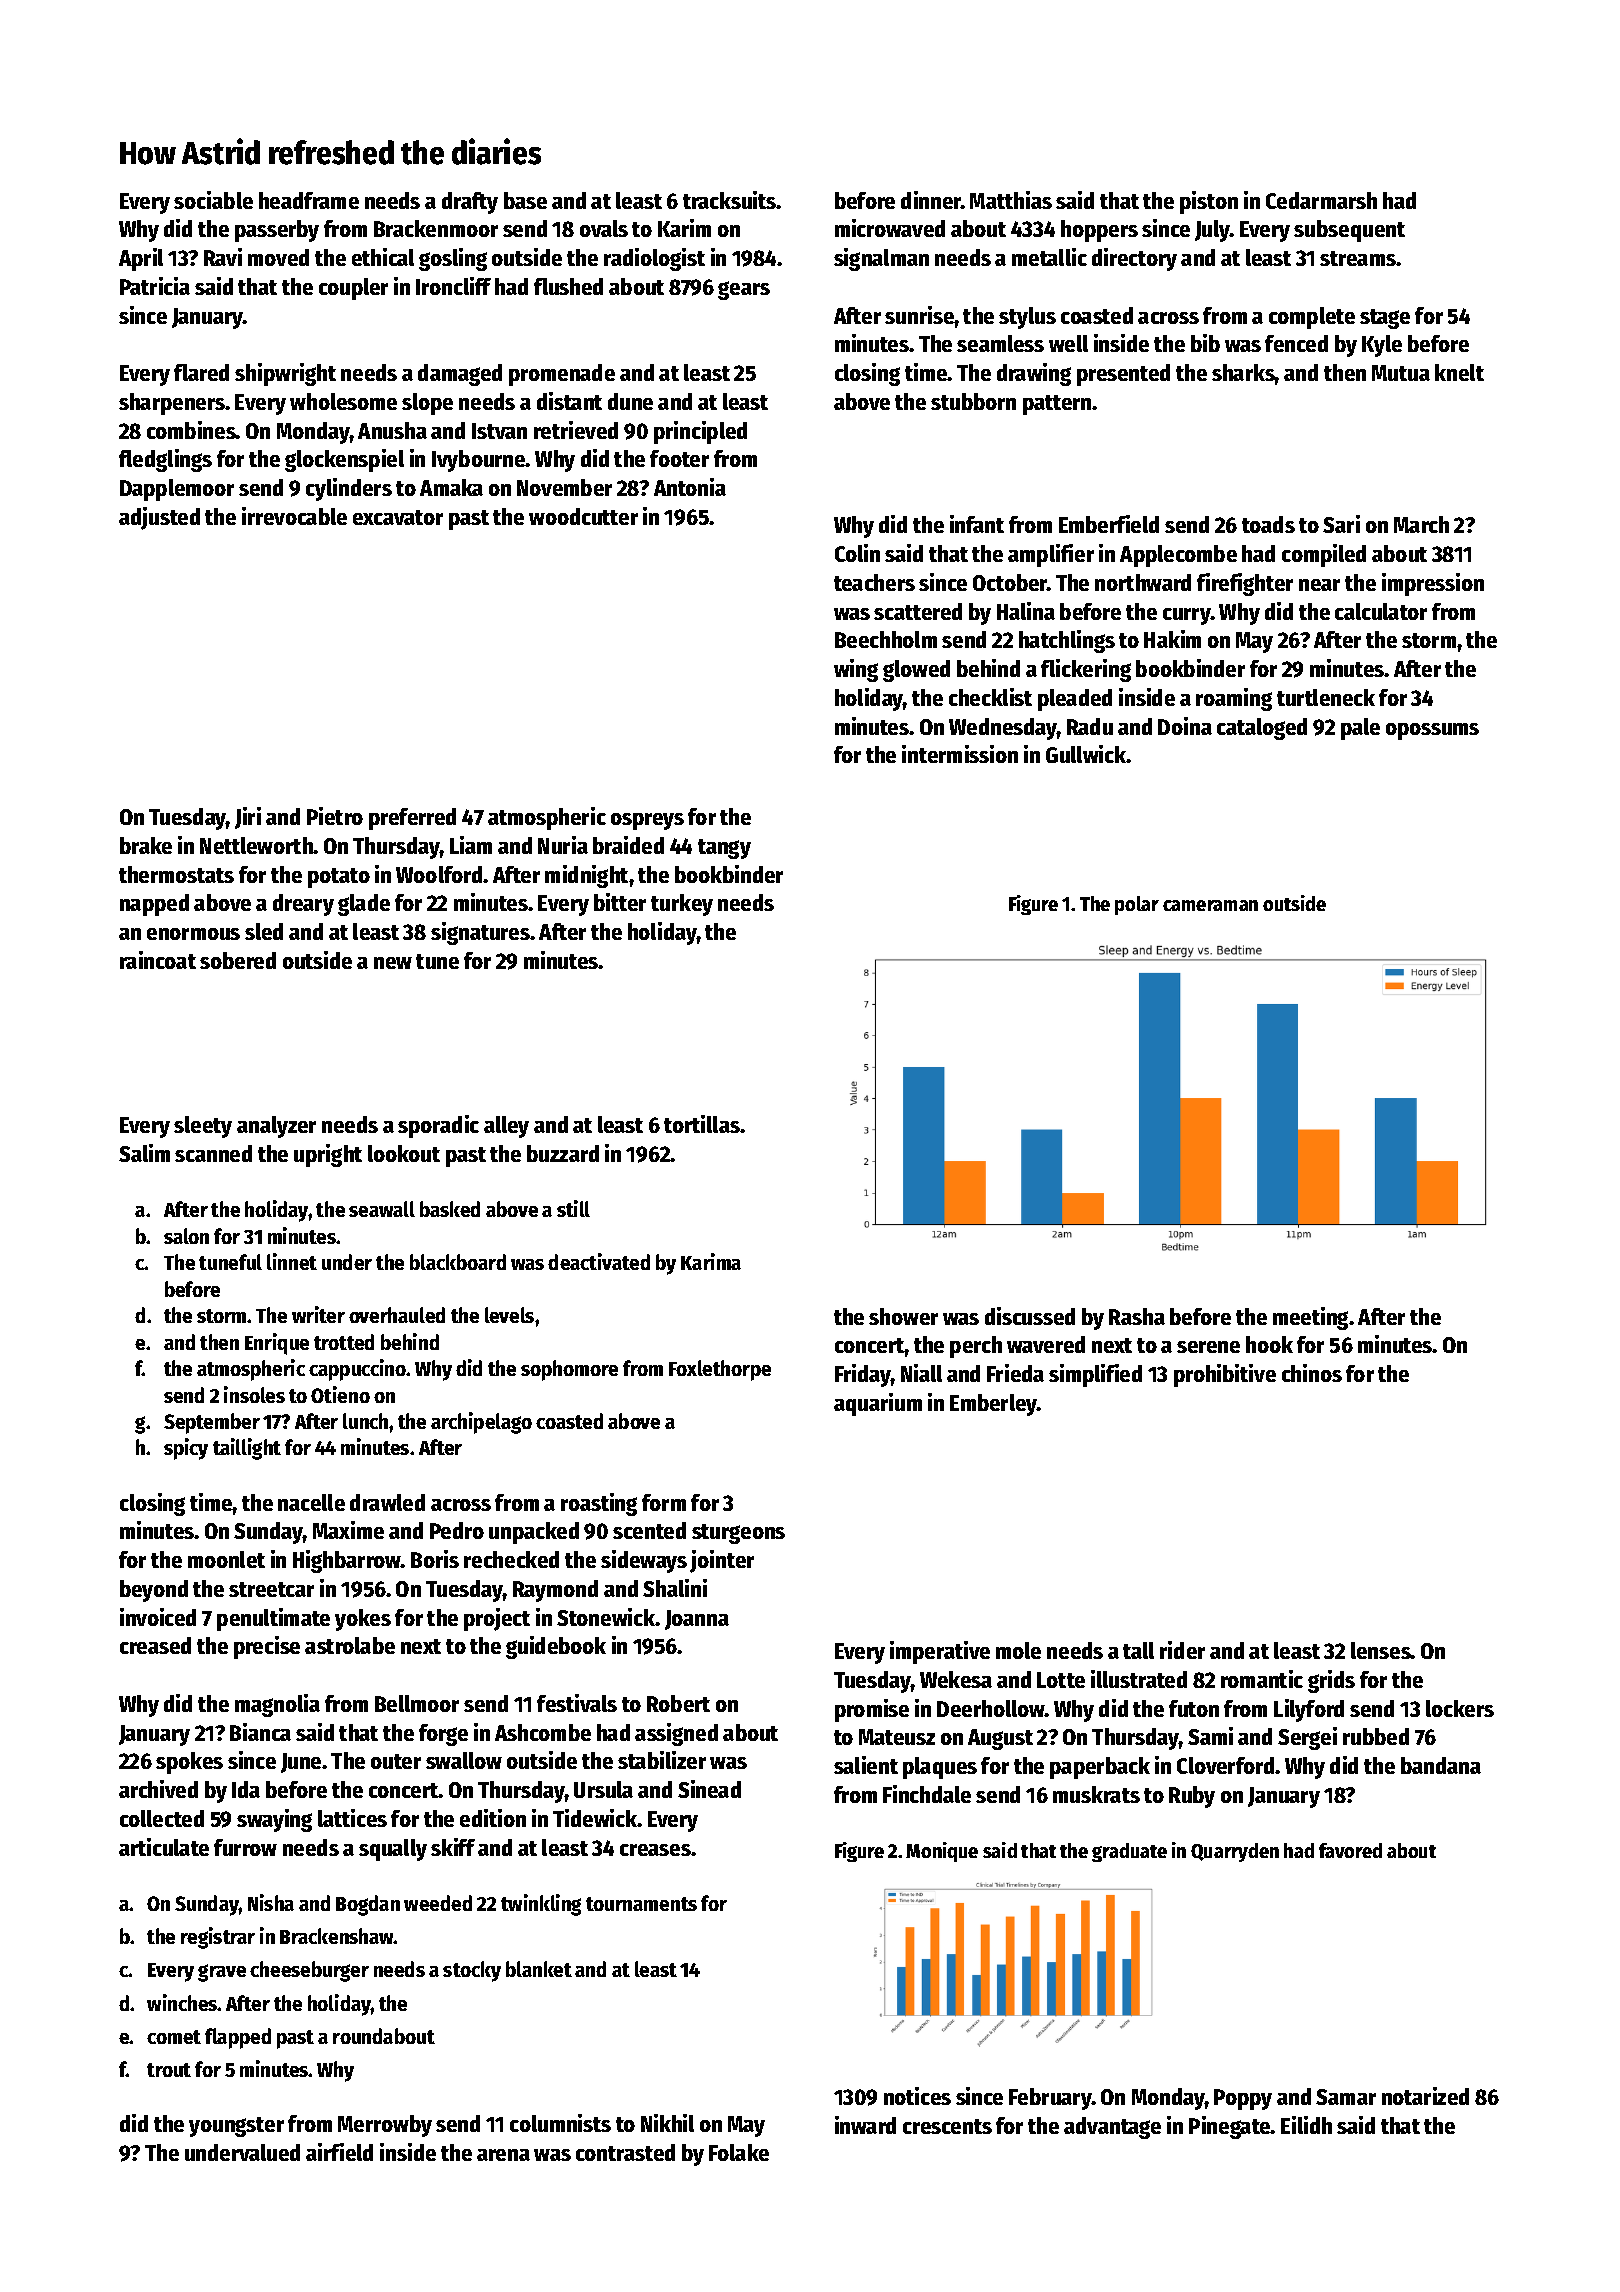  Describe the element at coordinates (392, 430) in the screenshot. I see `Anusha` at that location.
